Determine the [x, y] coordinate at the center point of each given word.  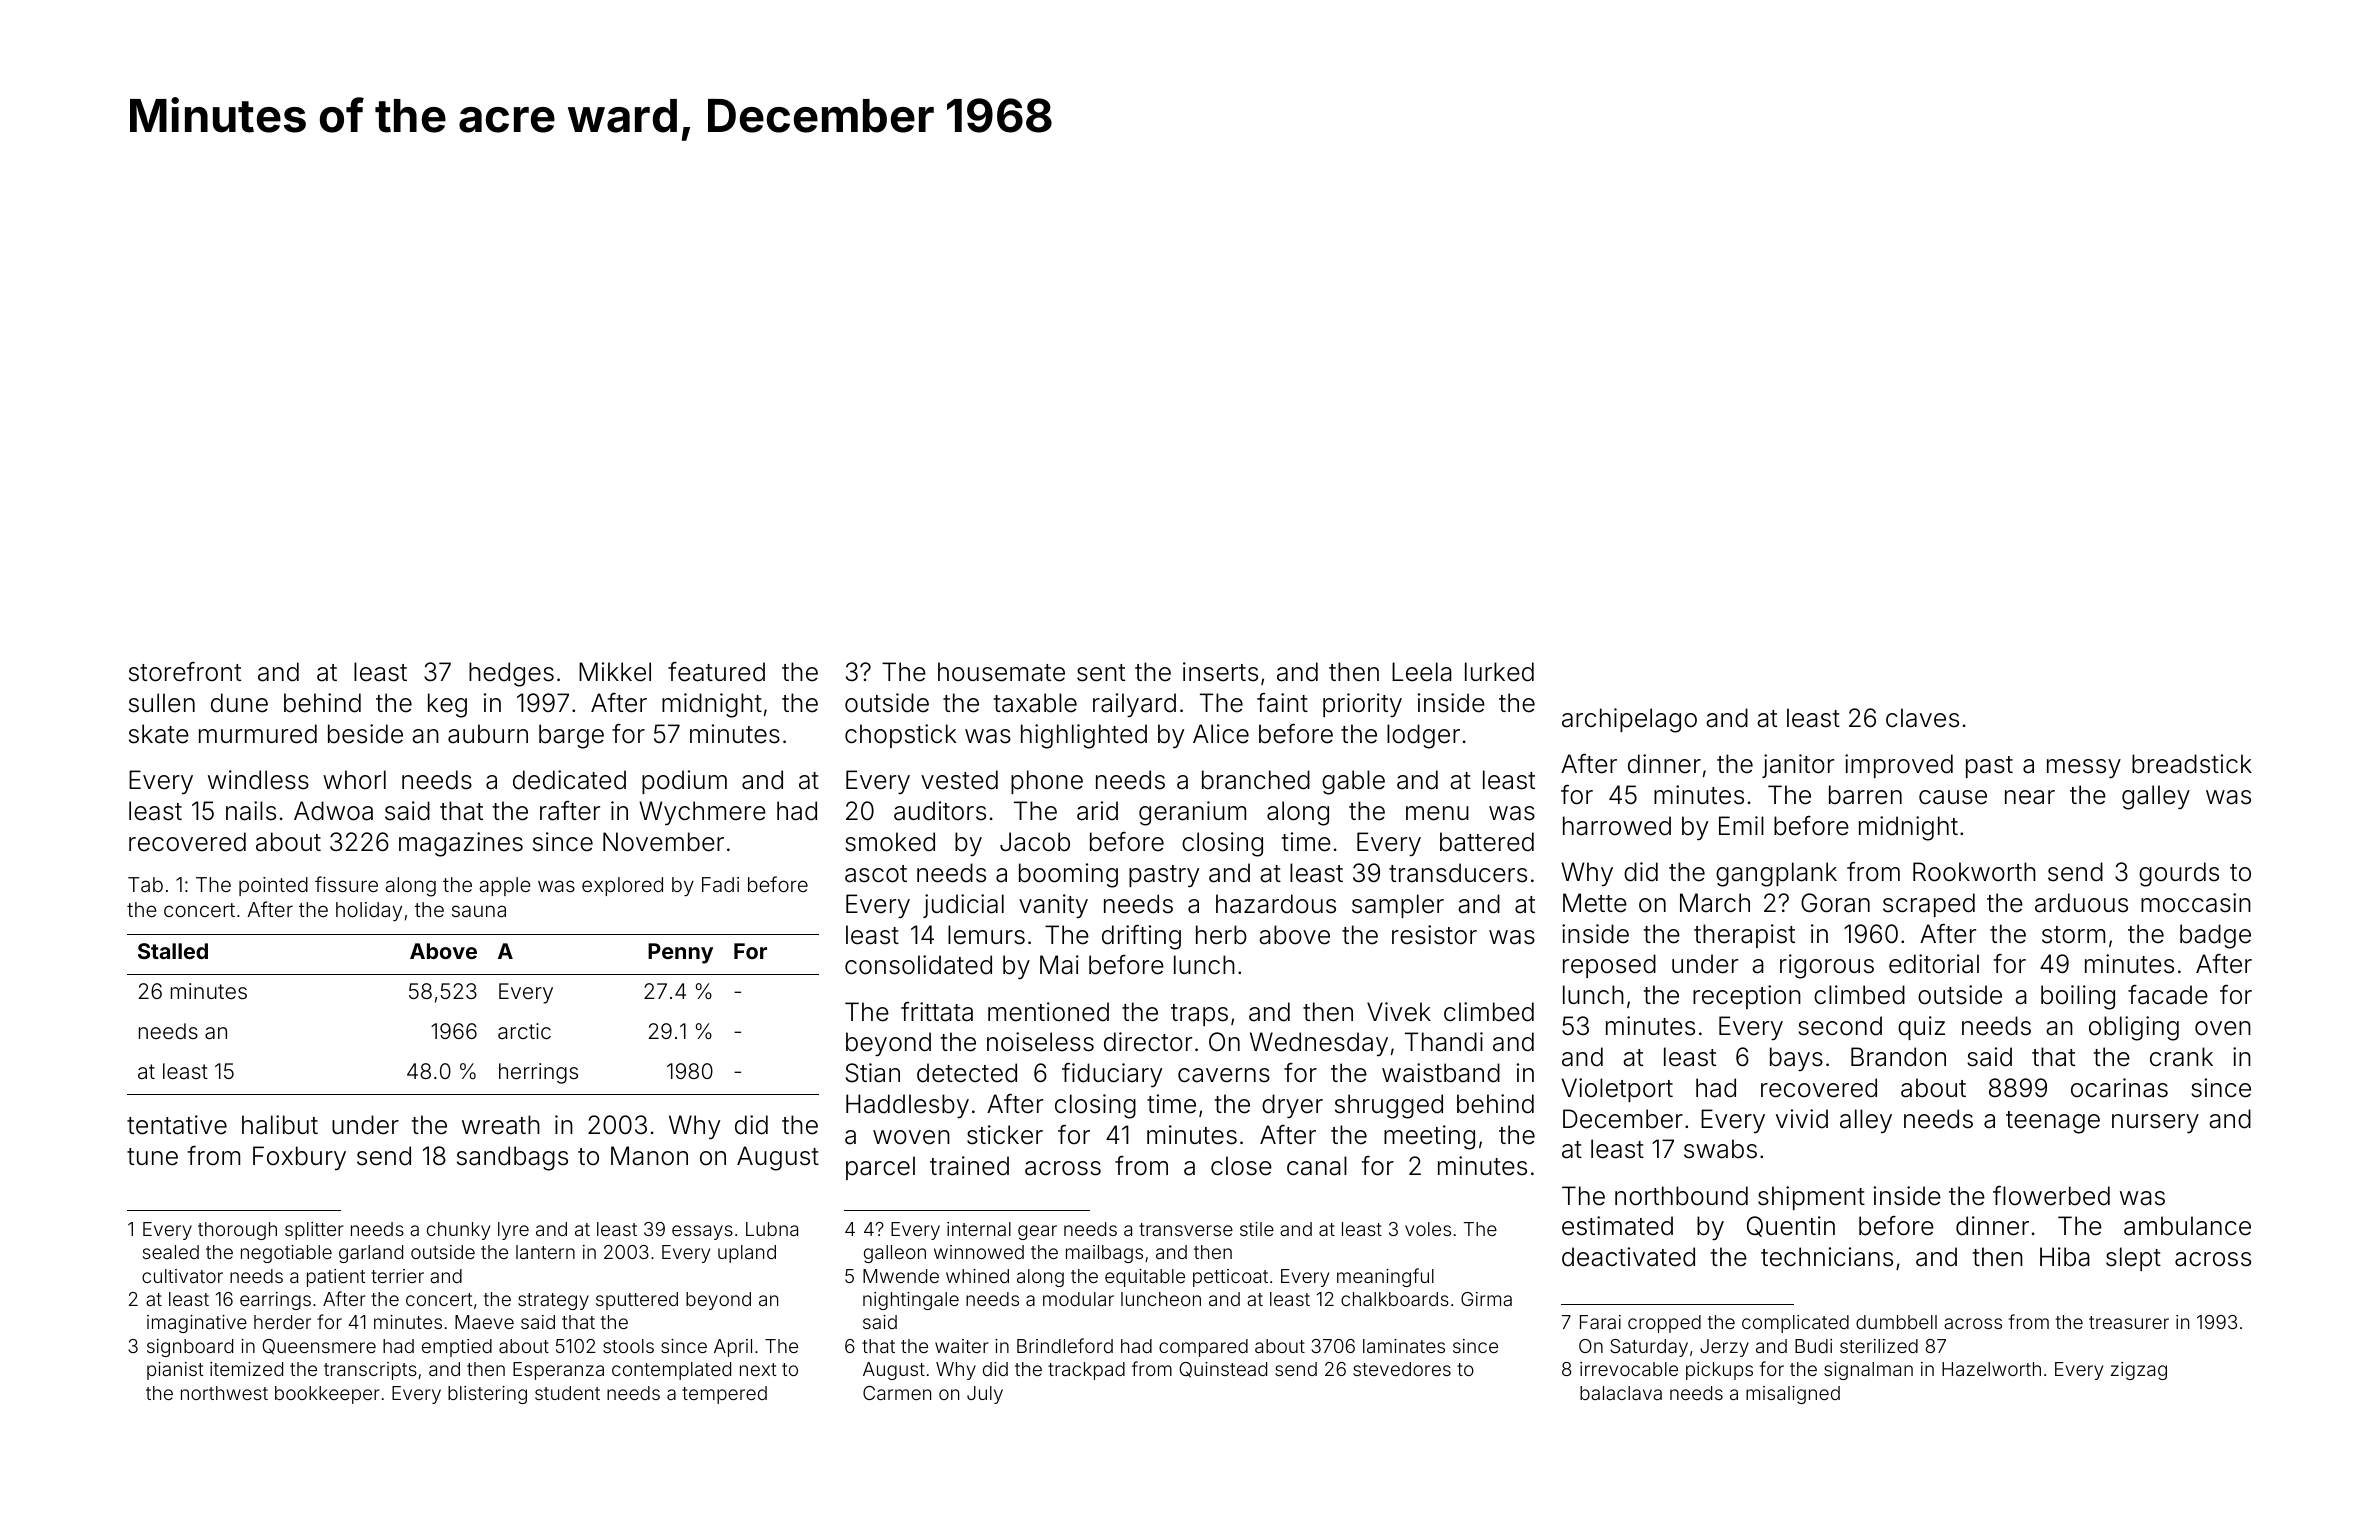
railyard [1134, 705]
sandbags [512, 1158]
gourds [2179, 874]
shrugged [1389, 1106]
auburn [488, 734]
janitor [1798, 766]
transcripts [370, 1371]
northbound [1681, 1196]
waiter [962, 1346]
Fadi [720, 884]
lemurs [986, 935]
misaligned [1793, 1395]
